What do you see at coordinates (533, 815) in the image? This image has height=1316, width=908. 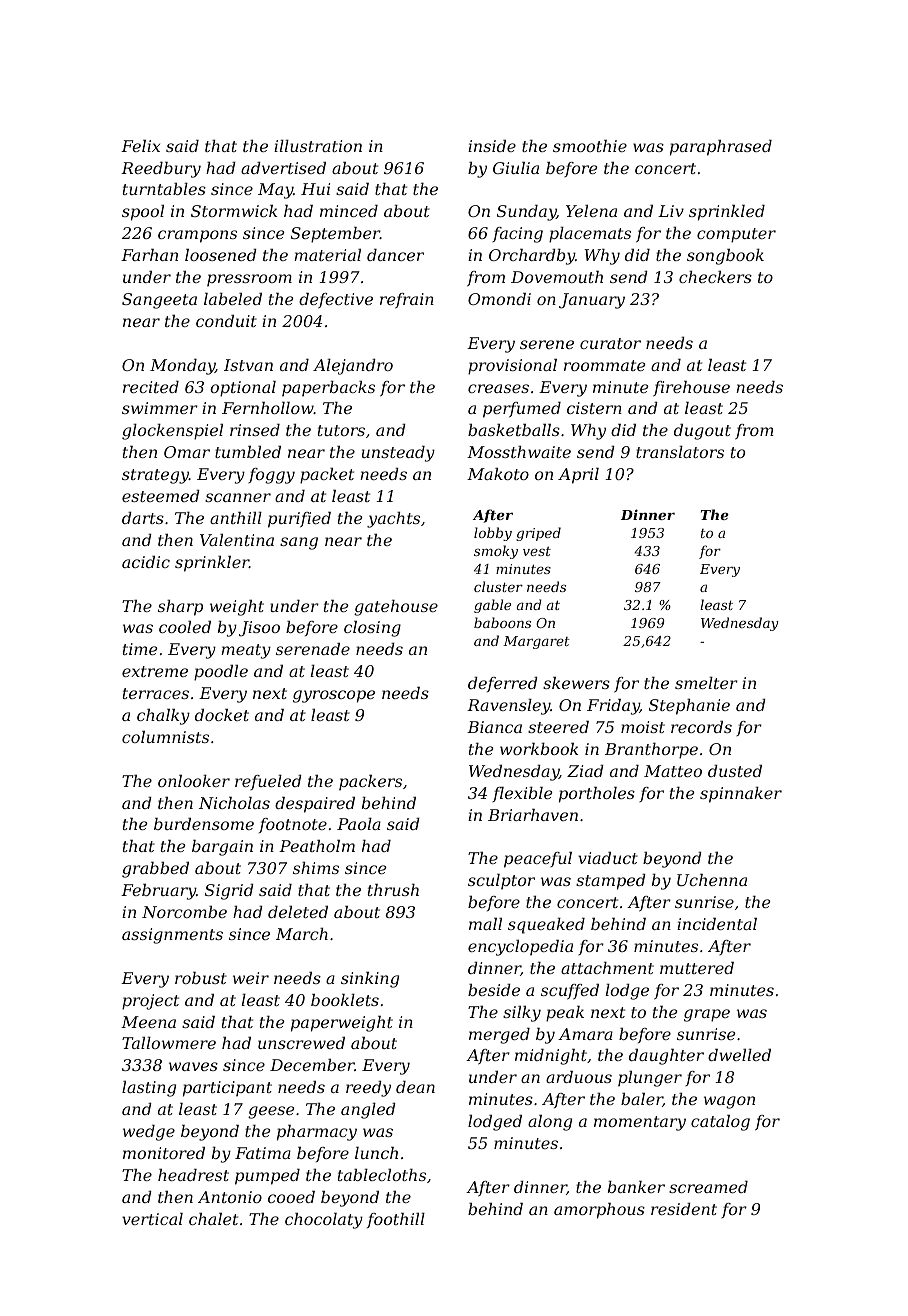 I see `Briarhaven` at bounding box center [533, 815].
